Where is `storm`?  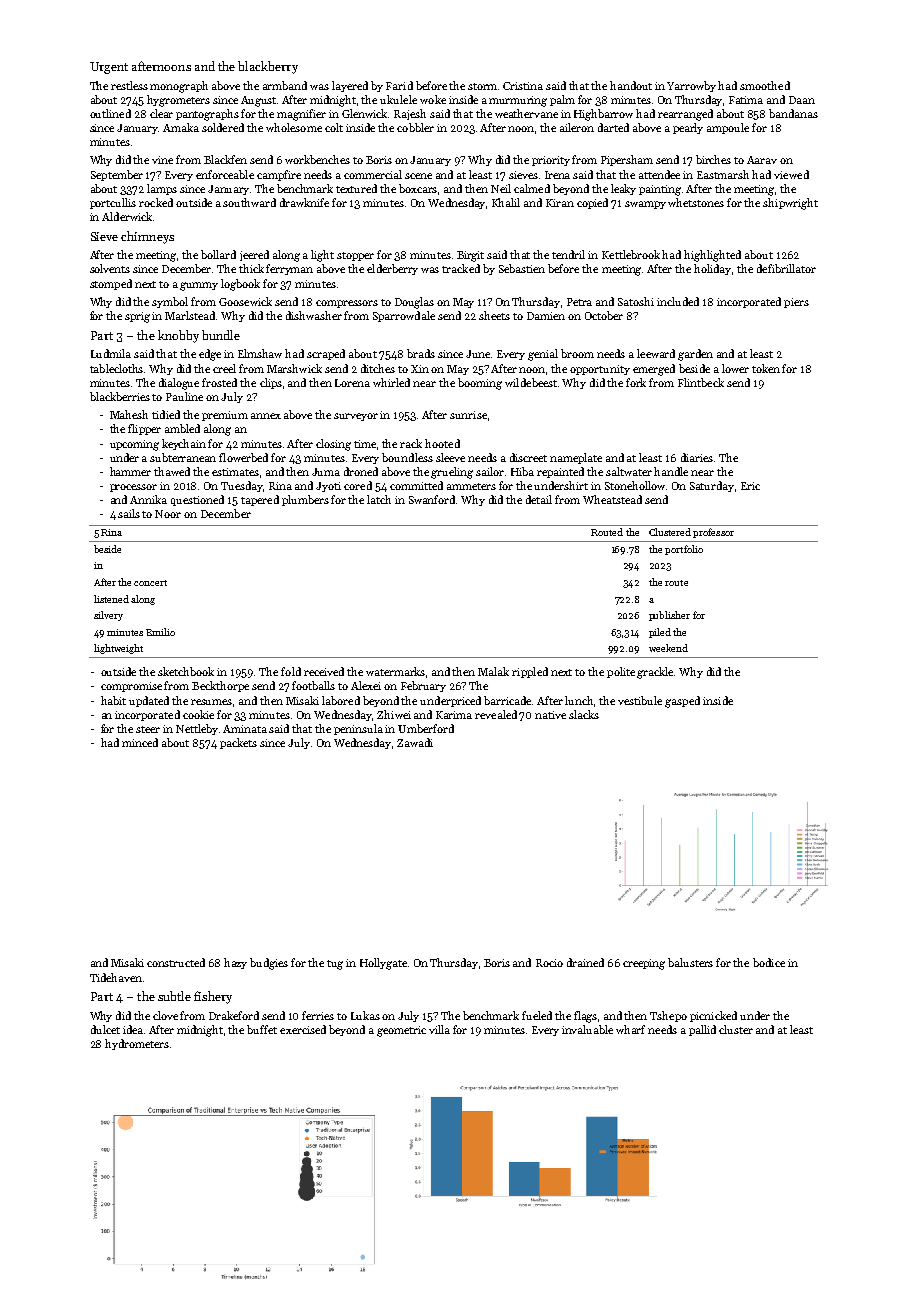
storm is located at coordinates (483, 86).
